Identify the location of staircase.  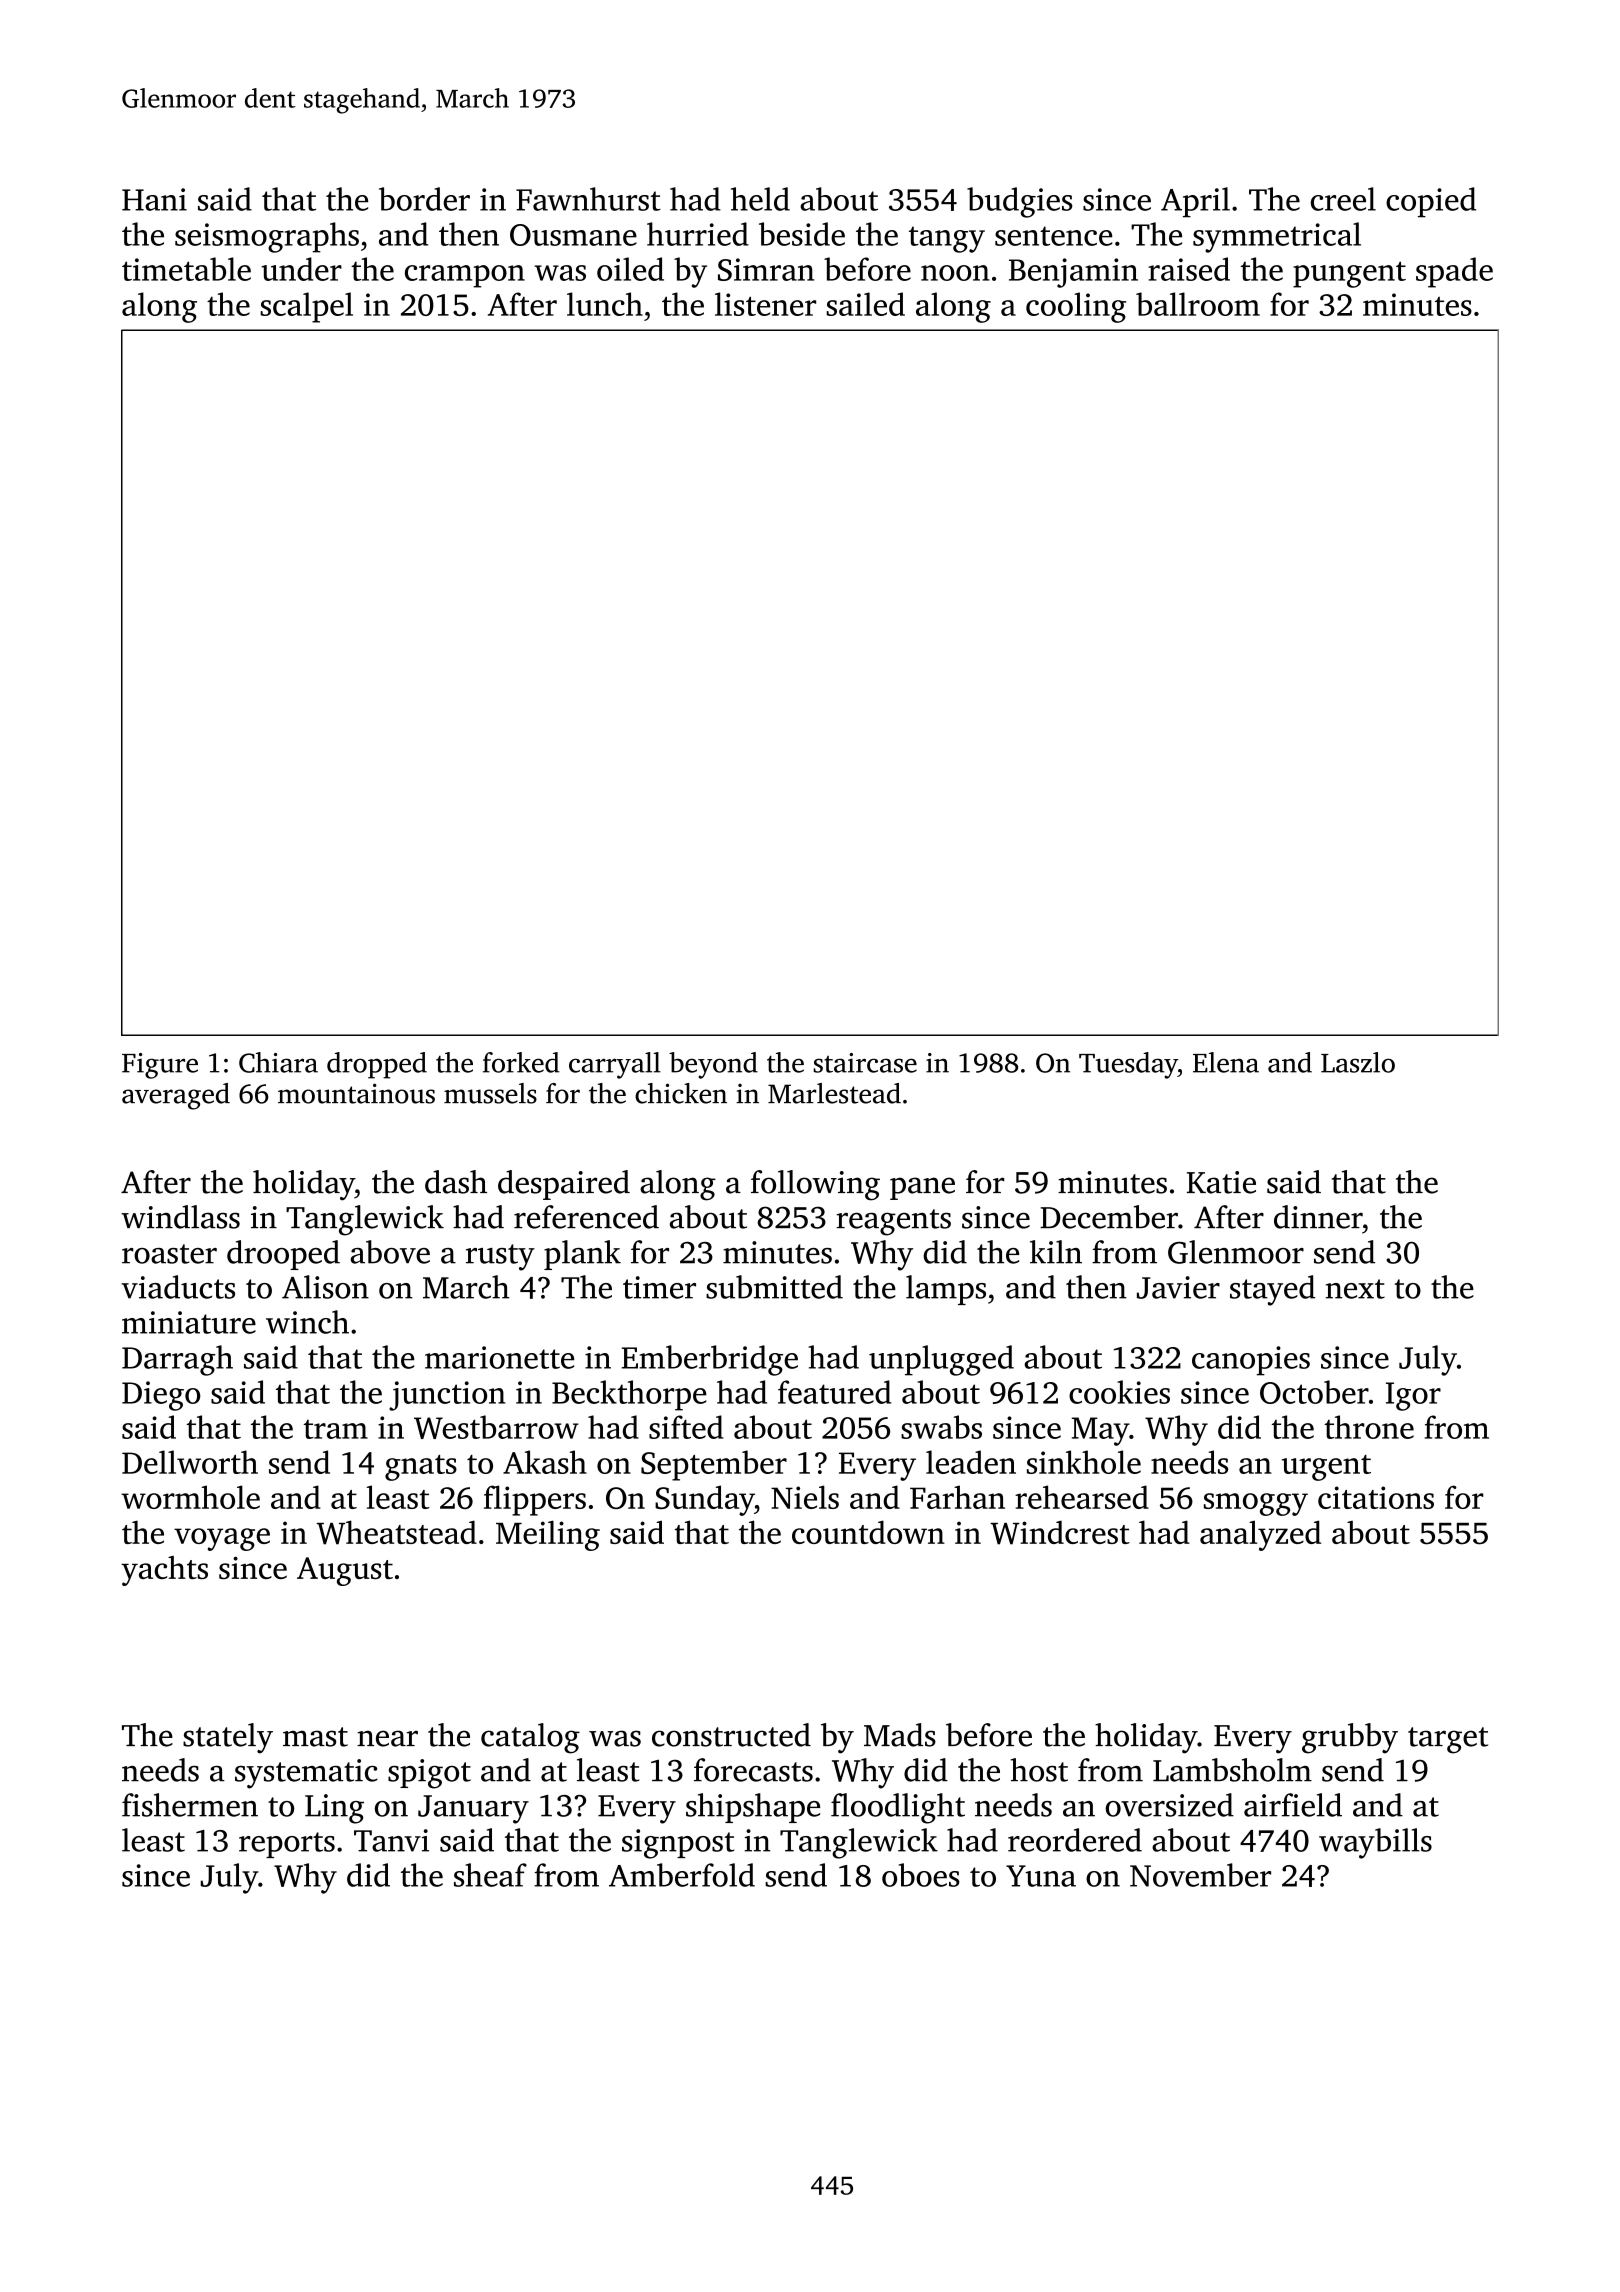
(865, 1063).
